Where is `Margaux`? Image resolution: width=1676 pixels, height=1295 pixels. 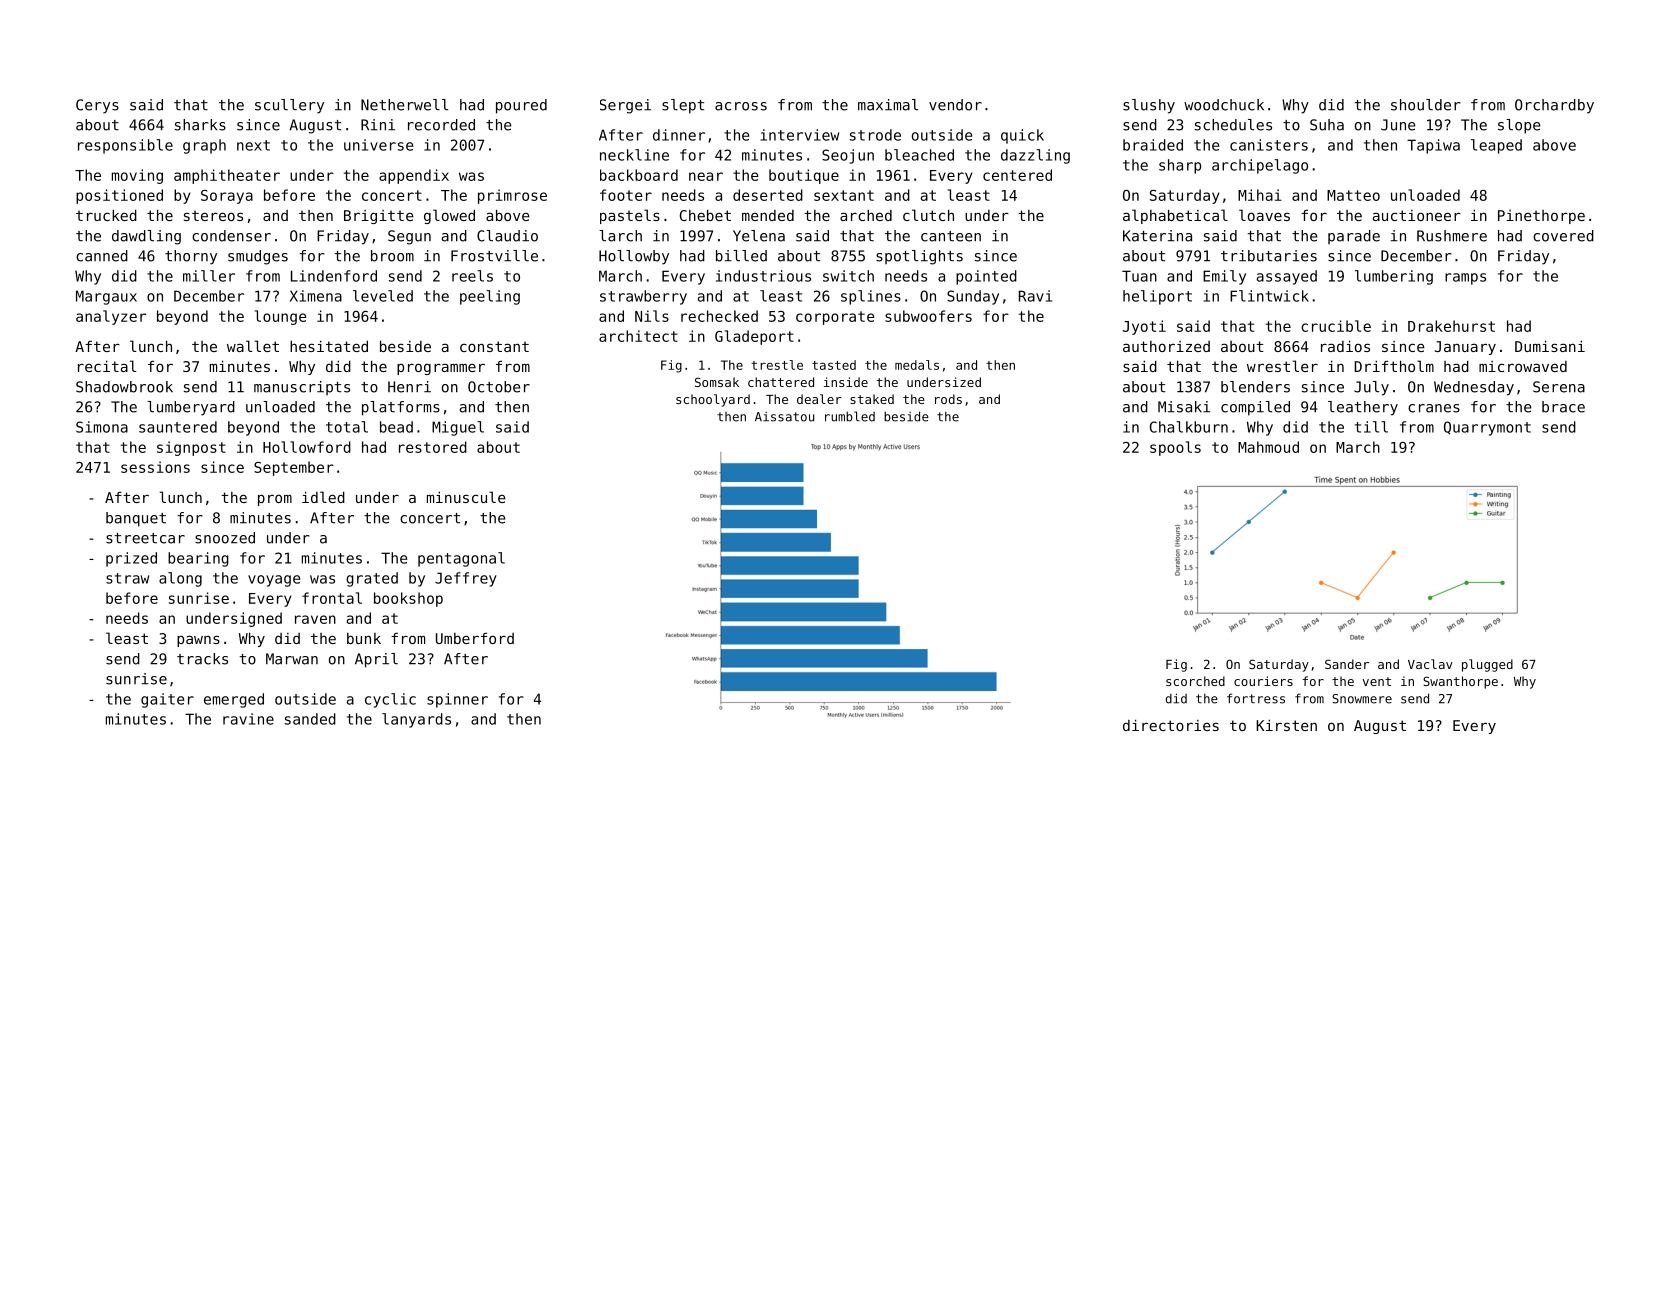 Margaux is located at coordinates (106, 297).
